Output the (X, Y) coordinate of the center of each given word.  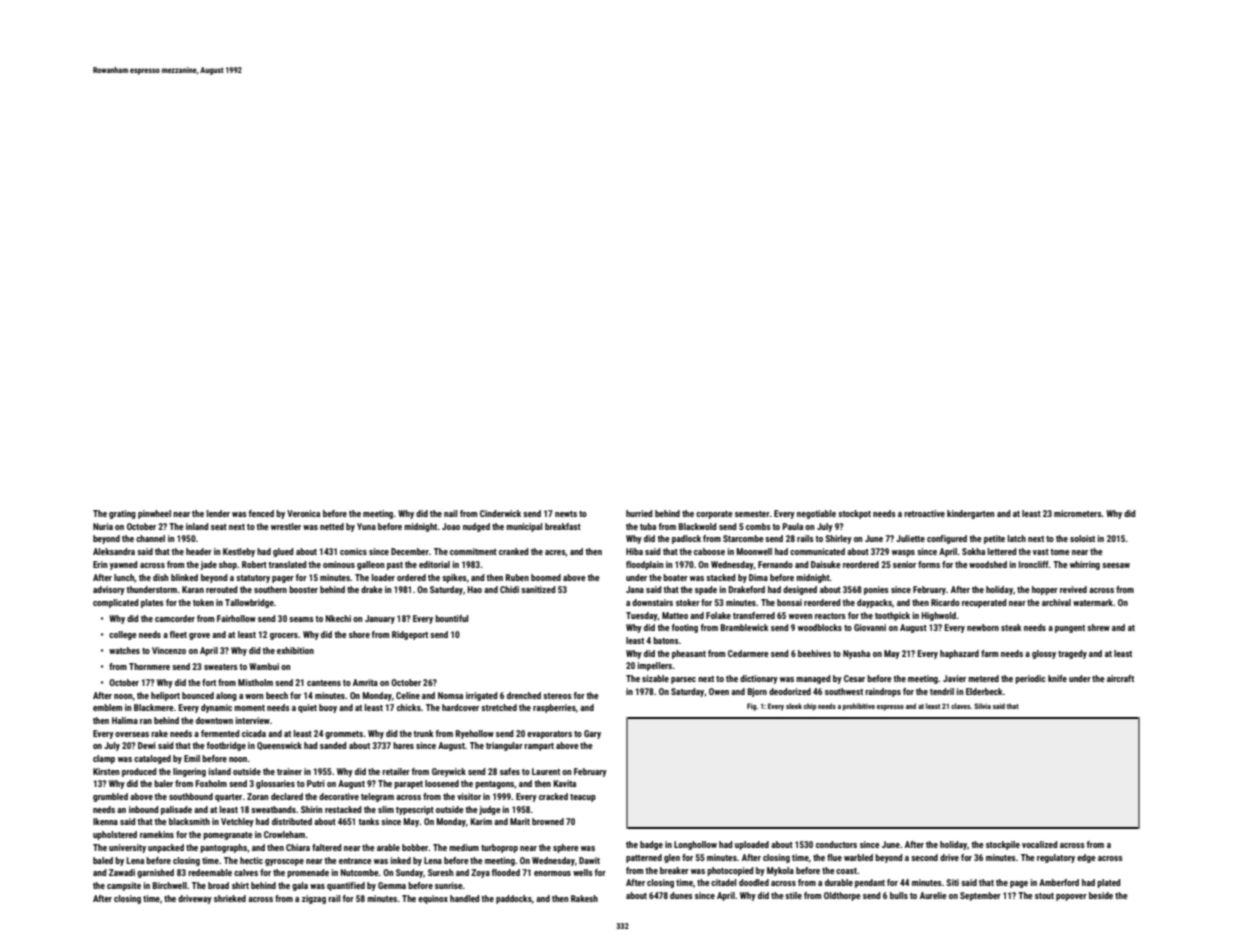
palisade (176, 810)
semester (752, 514)
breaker (674, 870)
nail (450, 513)
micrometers (1078, 513)
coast (846, 871)
